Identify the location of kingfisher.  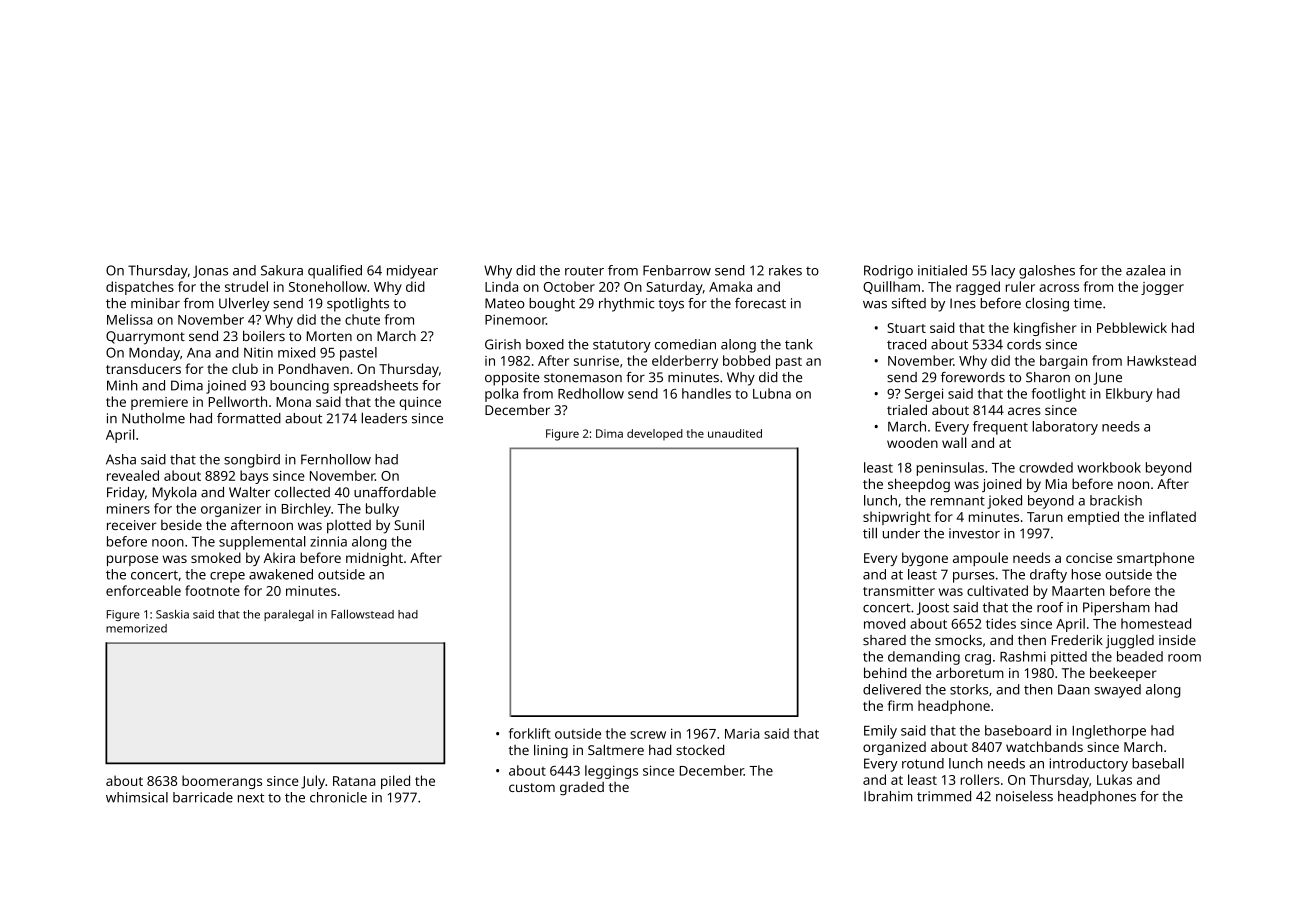
(1045, 329).
